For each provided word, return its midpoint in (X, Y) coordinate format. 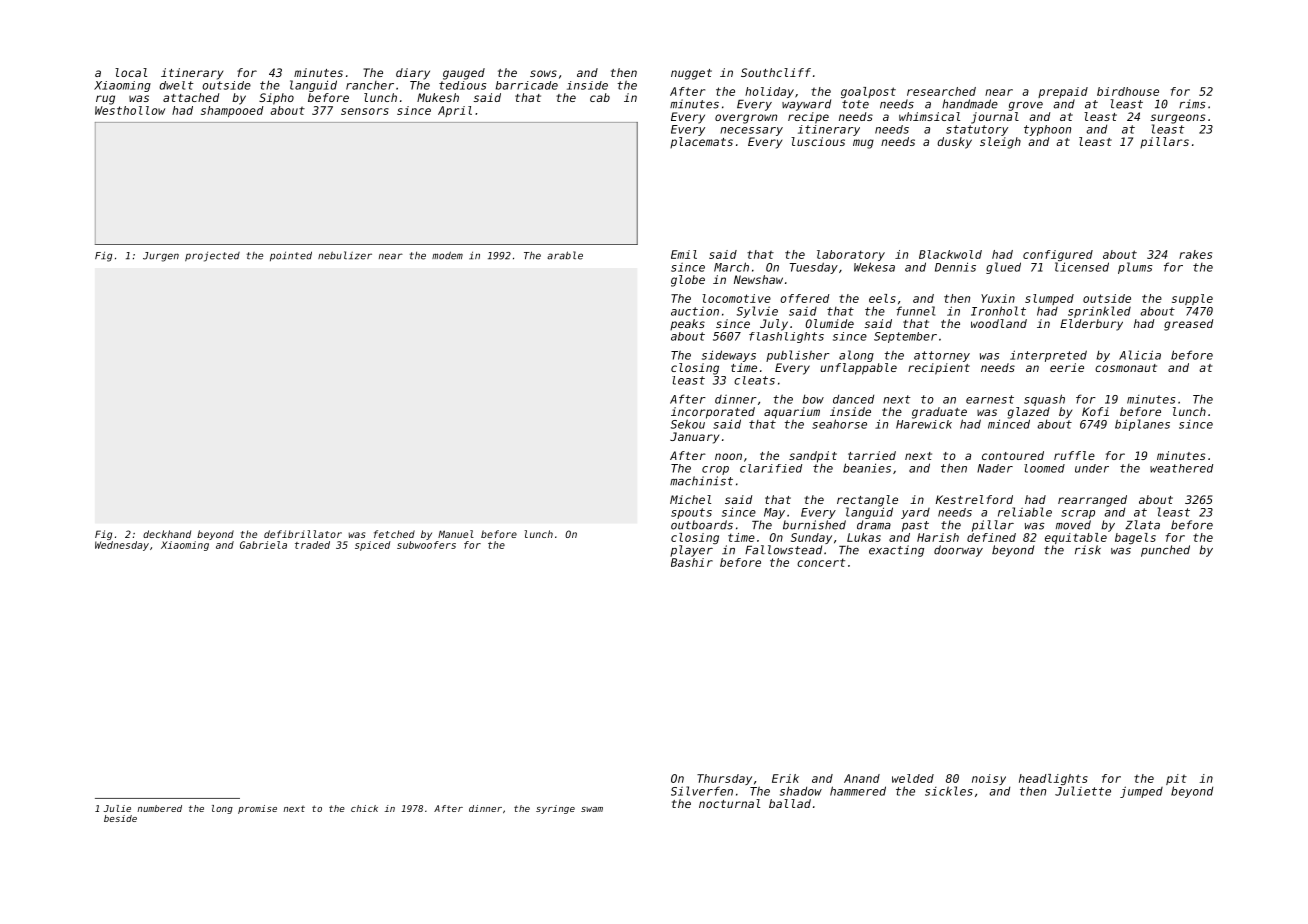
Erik (785, 778)
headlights (1053, 779)
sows (543, 73)
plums (1135, 268)
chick (364, 808)
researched (941, 91)
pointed (291, 256)
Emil (684, 254)
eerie (1067, 367)
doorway (958, 551)
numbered (159, 808)
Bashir (692, 562)
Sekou (688, 424)
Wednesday (122, 546)
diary (413, 74)
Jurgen (161, 257)
